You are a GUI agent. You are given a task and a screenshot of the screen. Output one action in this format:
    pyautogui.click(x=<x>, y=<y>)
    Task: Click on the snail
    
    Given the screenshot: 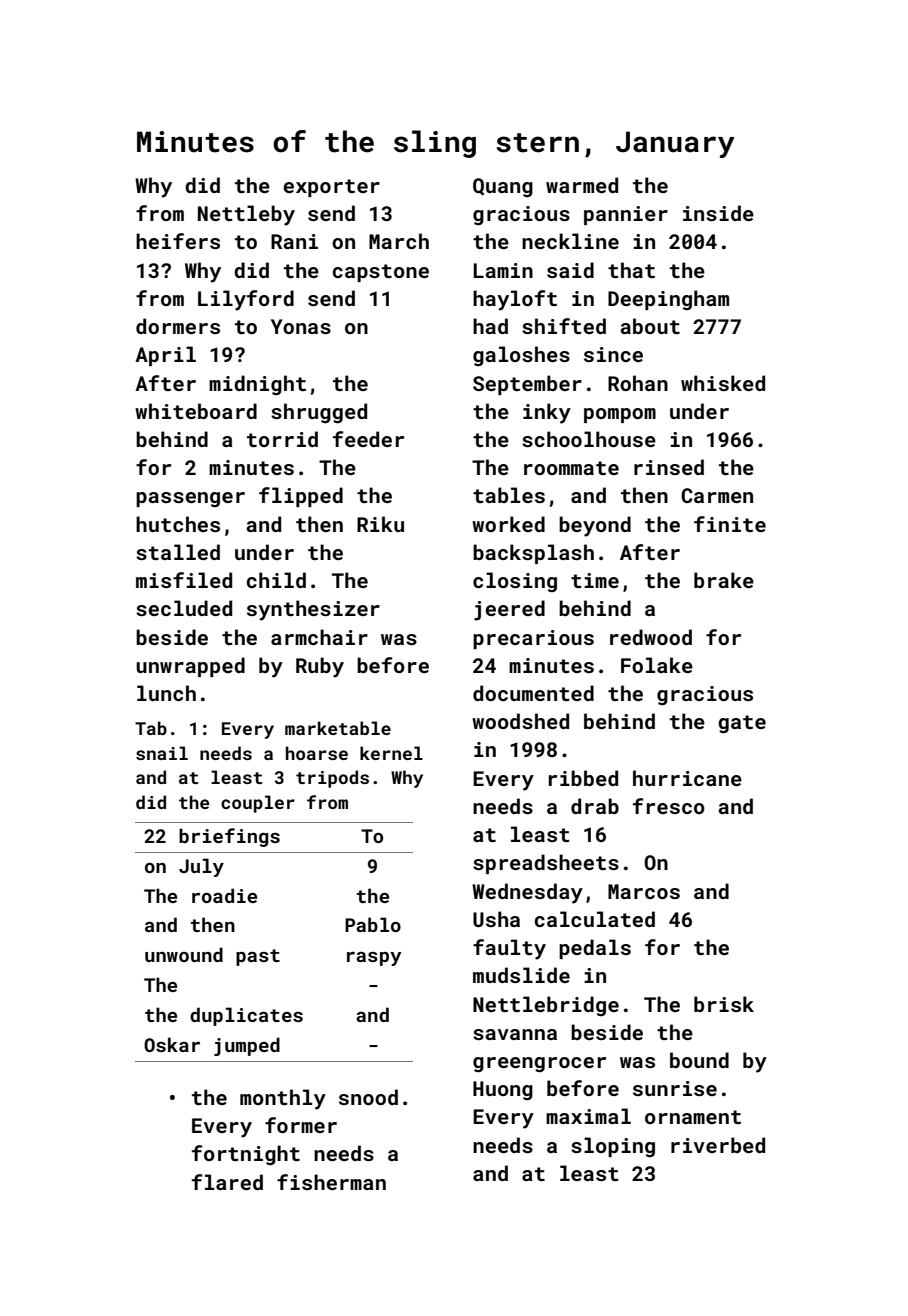 What is the action you would take?
    pyautogui.click(x=162, y=753)
